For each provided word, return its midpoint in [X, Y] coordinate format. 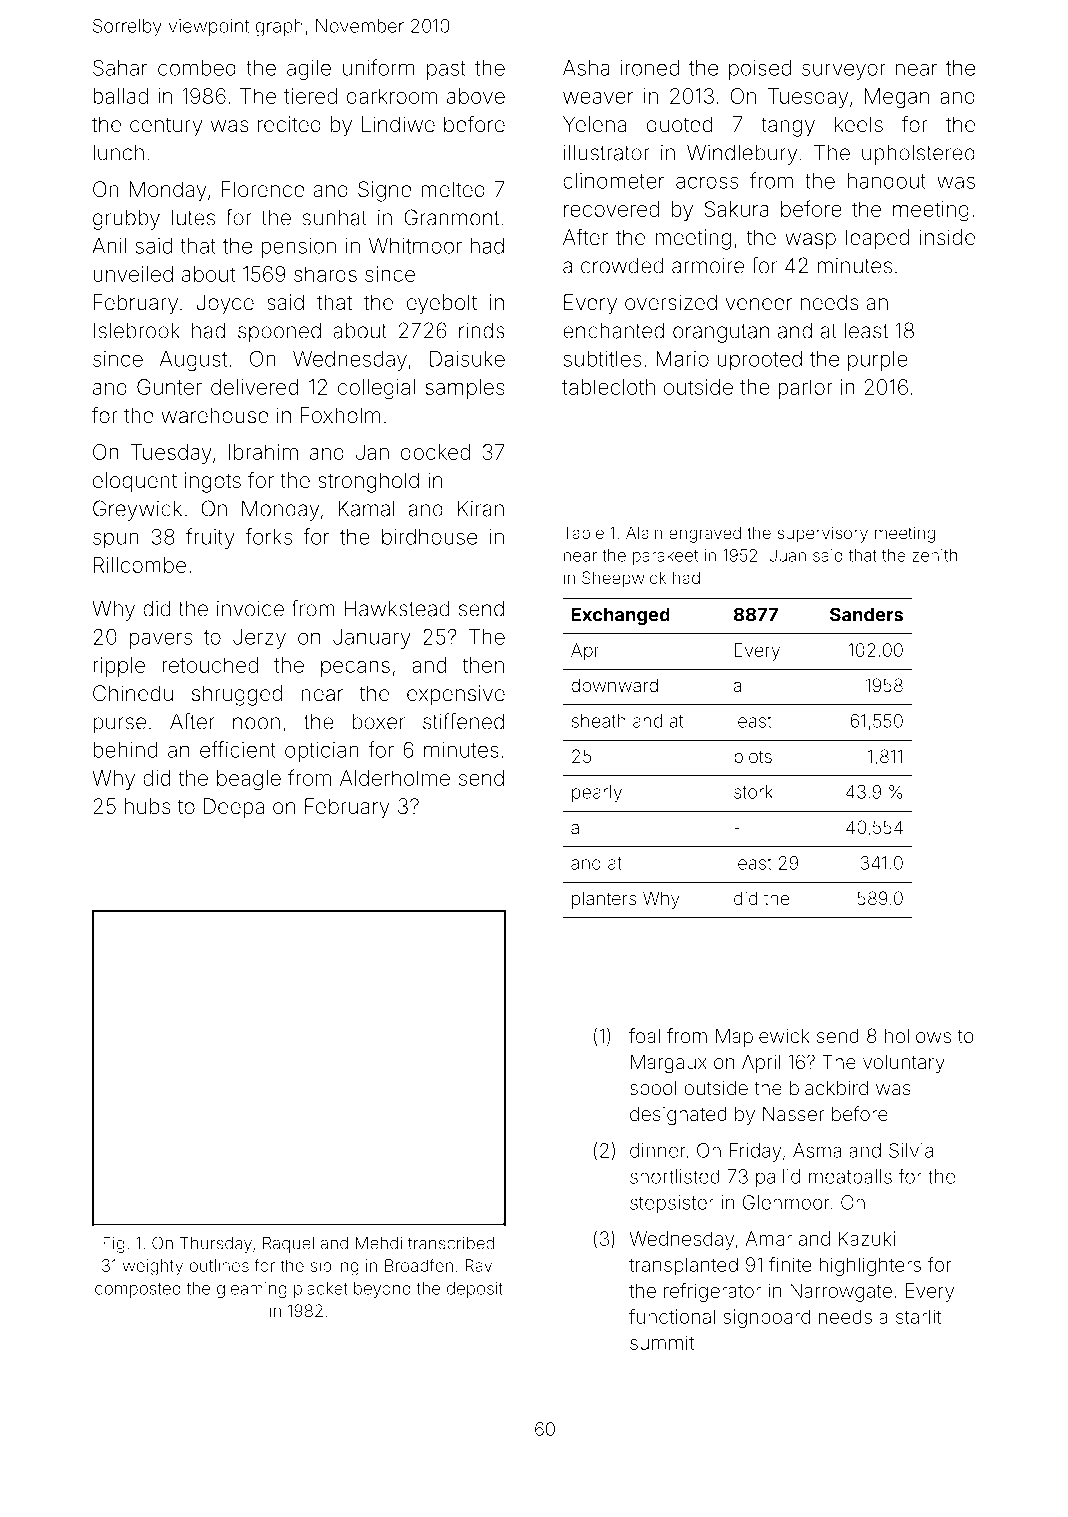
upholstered [918, 155]
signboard [766, 1318]
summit [662, 1342]
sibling [335, 1267]
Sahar [120, 67]
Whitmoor [415, 246]
